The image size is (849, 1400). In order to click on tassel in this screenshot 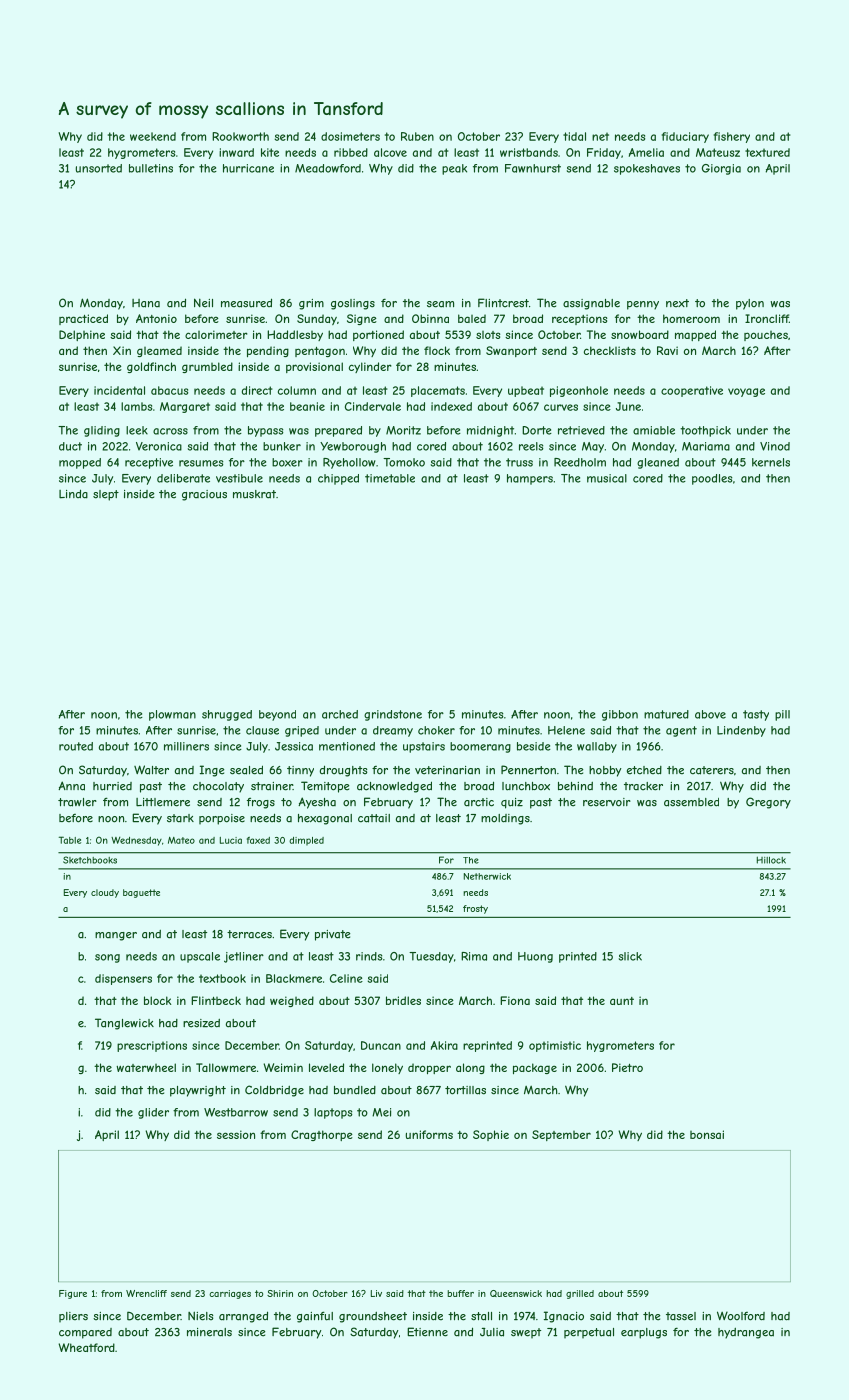, I will do `click(681, 1316)`.
